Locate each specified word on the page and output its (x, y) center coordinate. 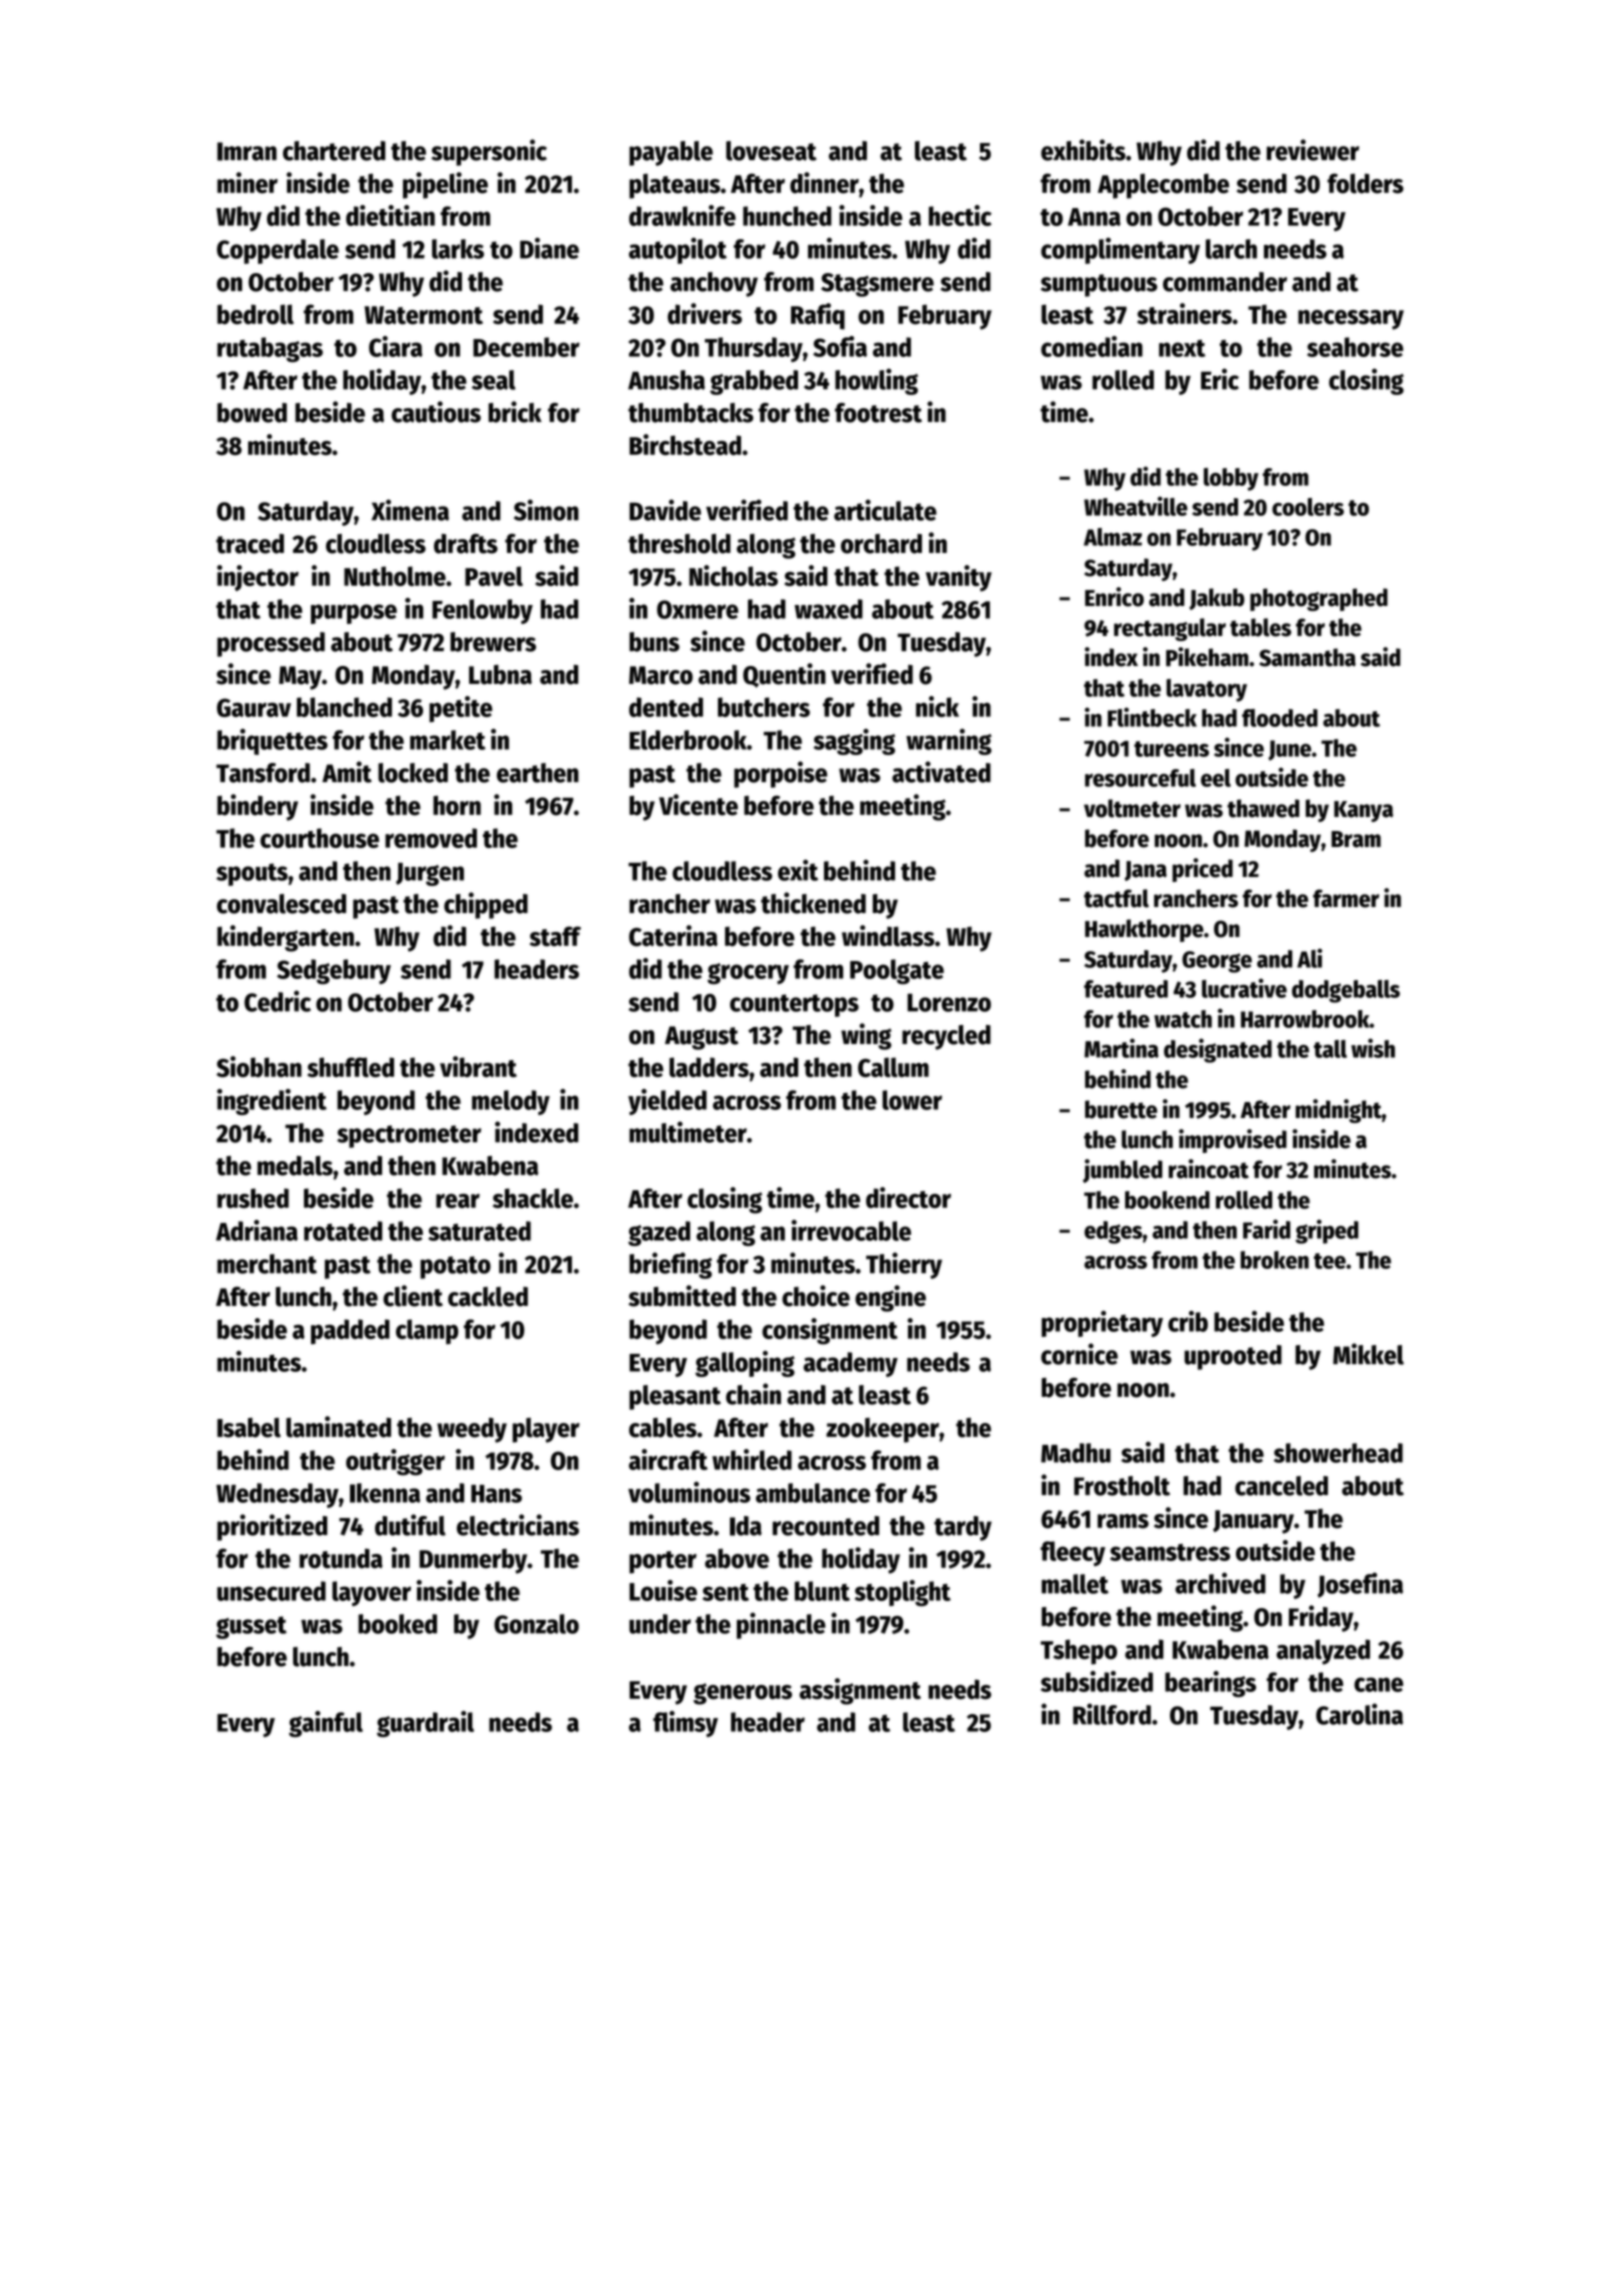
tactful (1116, 898)
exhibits (1083, 150)
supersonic (489, 152)
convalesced (281, 904)
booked (397, 1624)
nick (937, 706)
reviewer (1313, 150)
